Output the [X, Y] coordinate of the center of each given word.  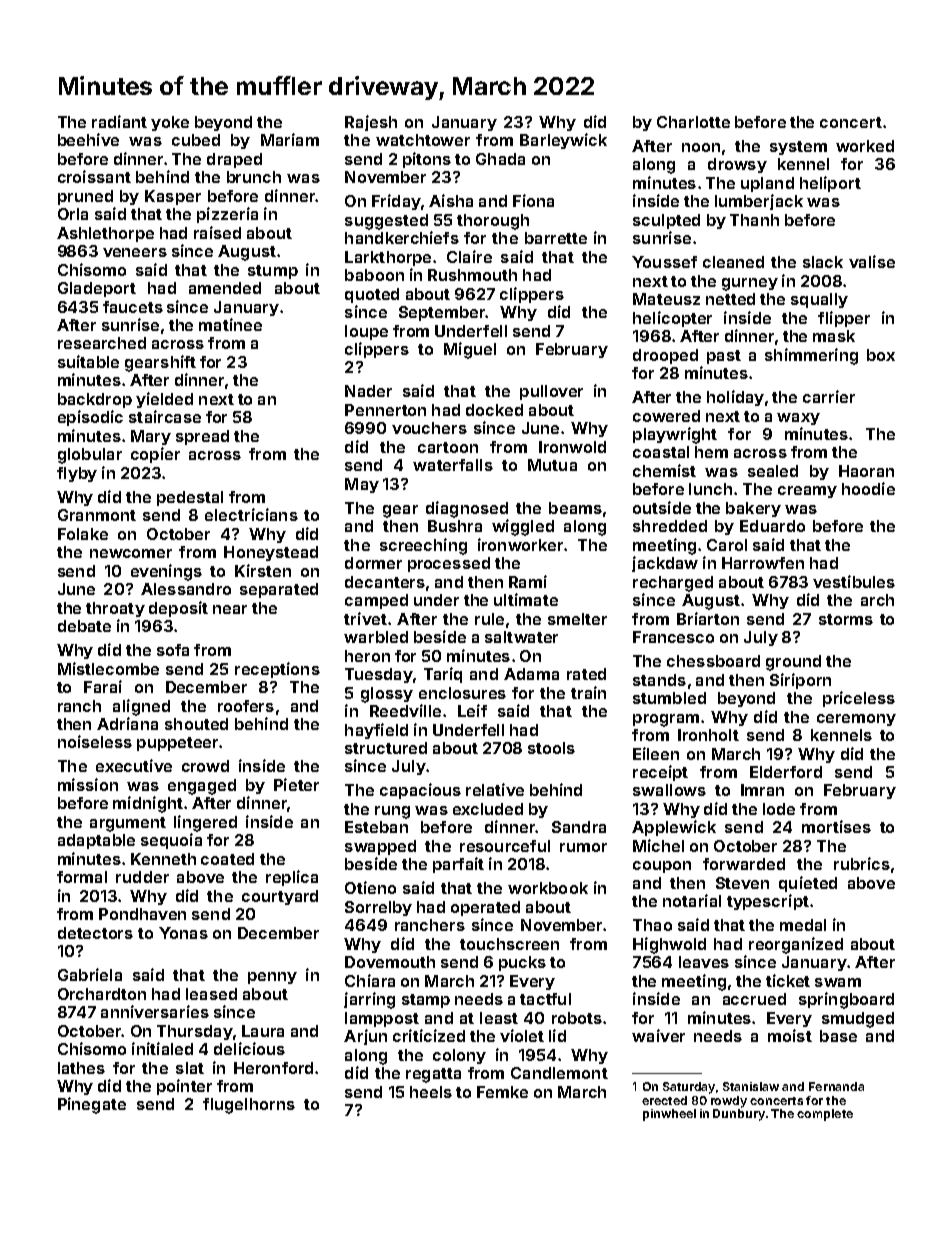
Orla [73, 214]
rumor [583, 847]
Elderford [786, 772]
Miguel [470, 350]
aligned [141, 707]
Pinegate [92, 1105]
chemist [664, 470]
